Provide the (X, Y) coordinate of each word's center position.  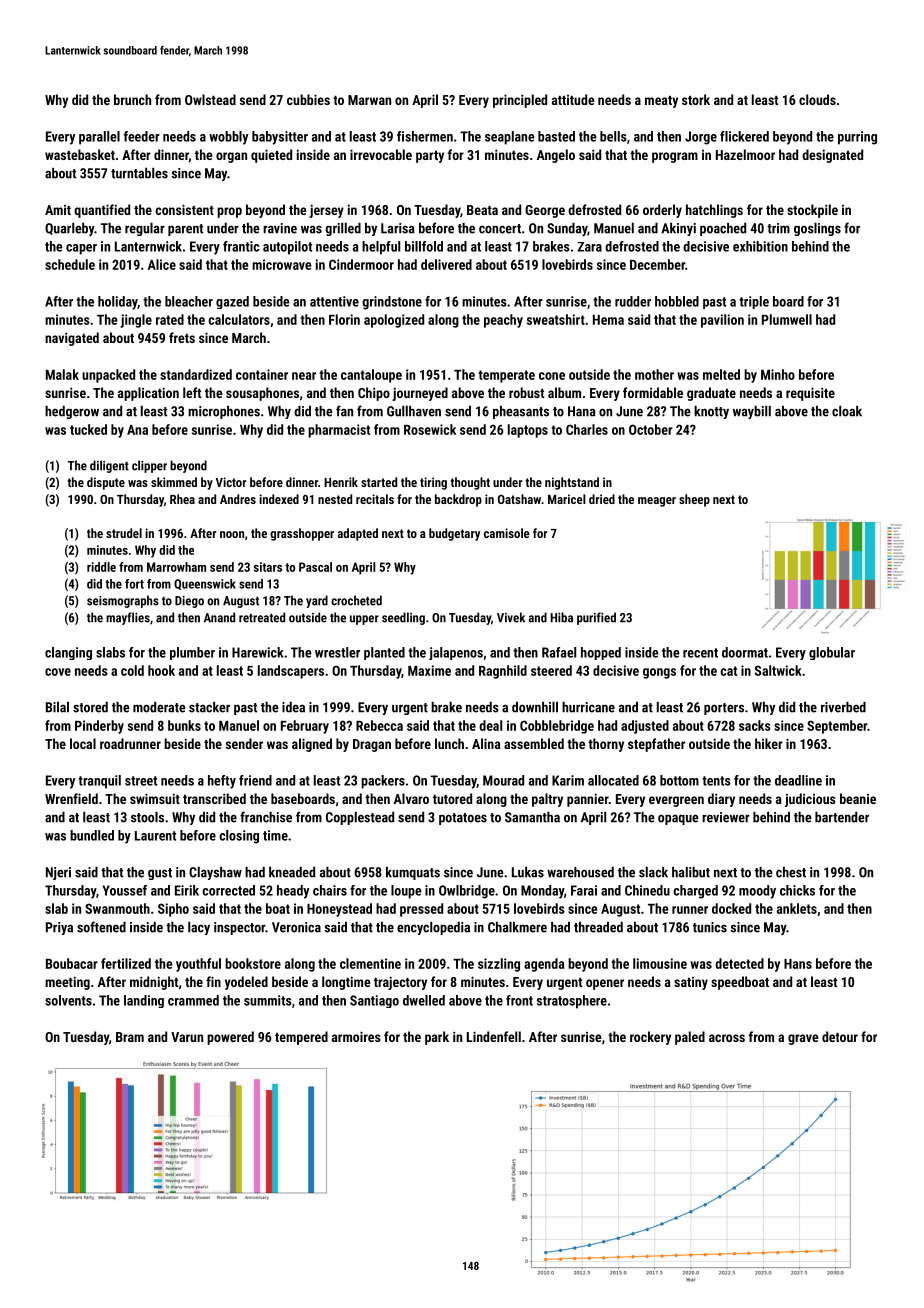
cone (552, 376)
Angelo (556, 156)
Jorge (701, 138)
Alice (162, 264)
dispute (106, 483)
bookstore (253, 963)
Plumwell (787, 319)
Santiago (374, 1001)
